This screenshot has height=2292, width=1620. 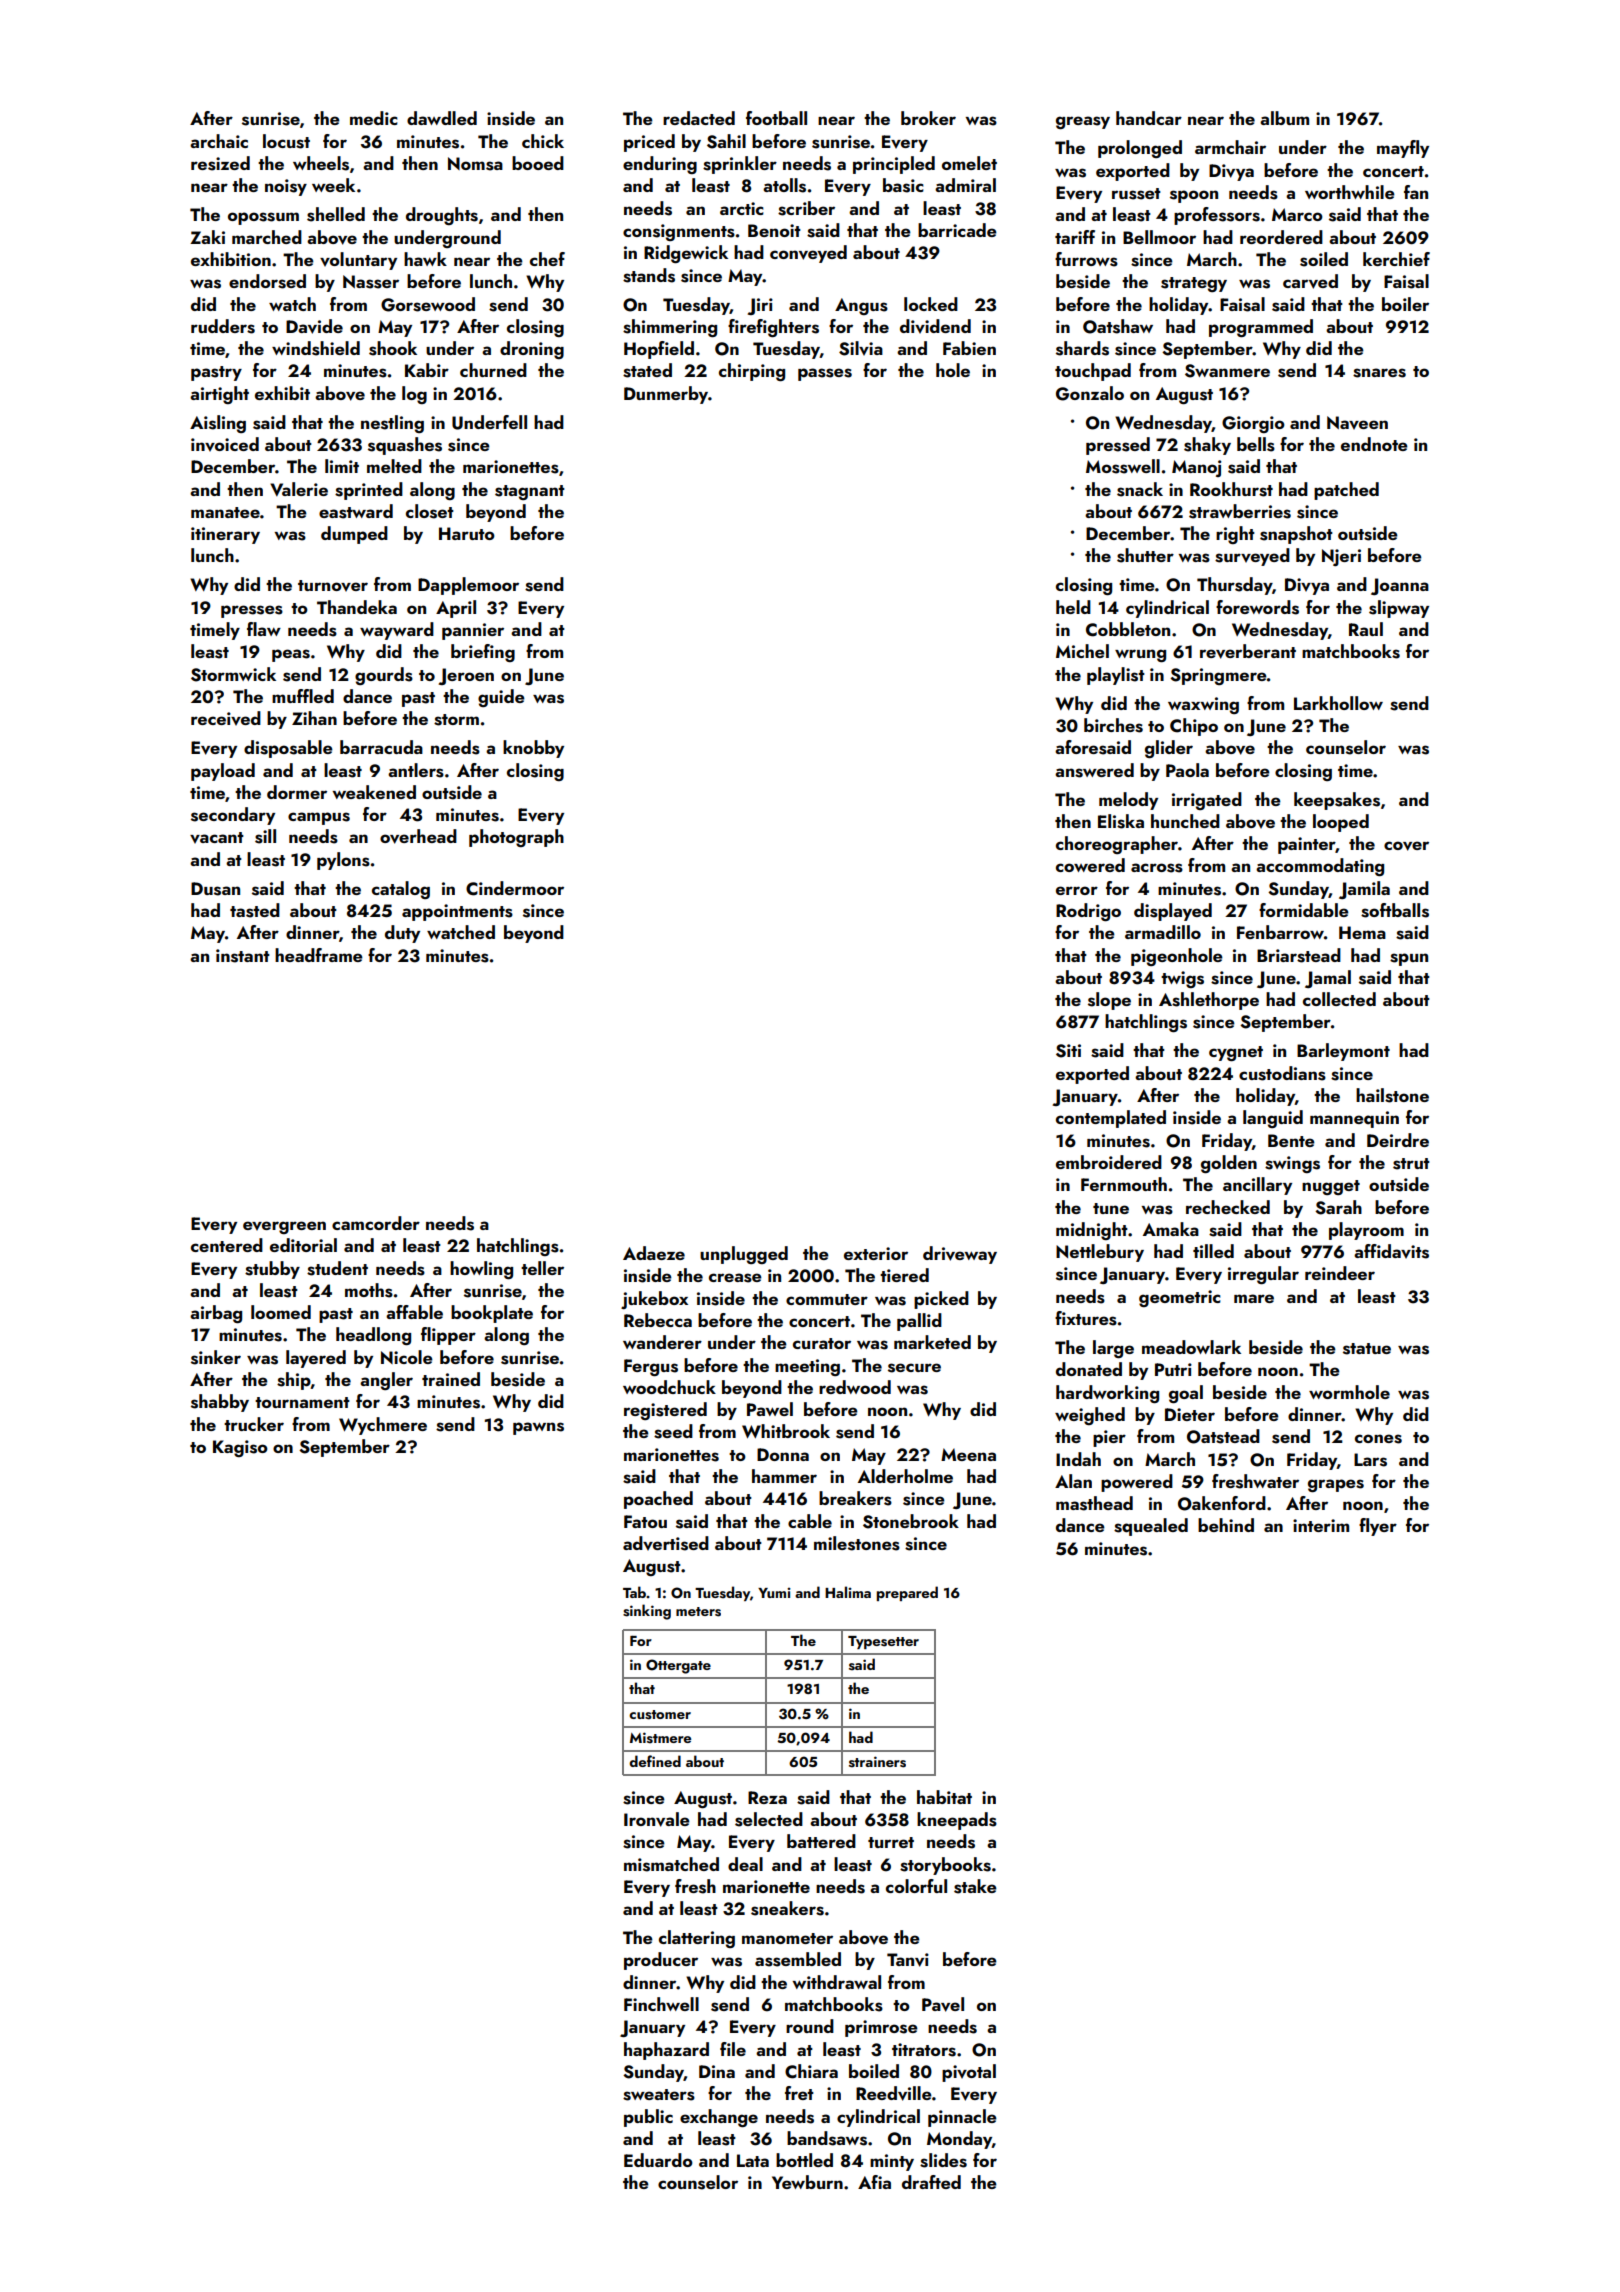 I want to click on knobby, so click(x=533, y=749).
